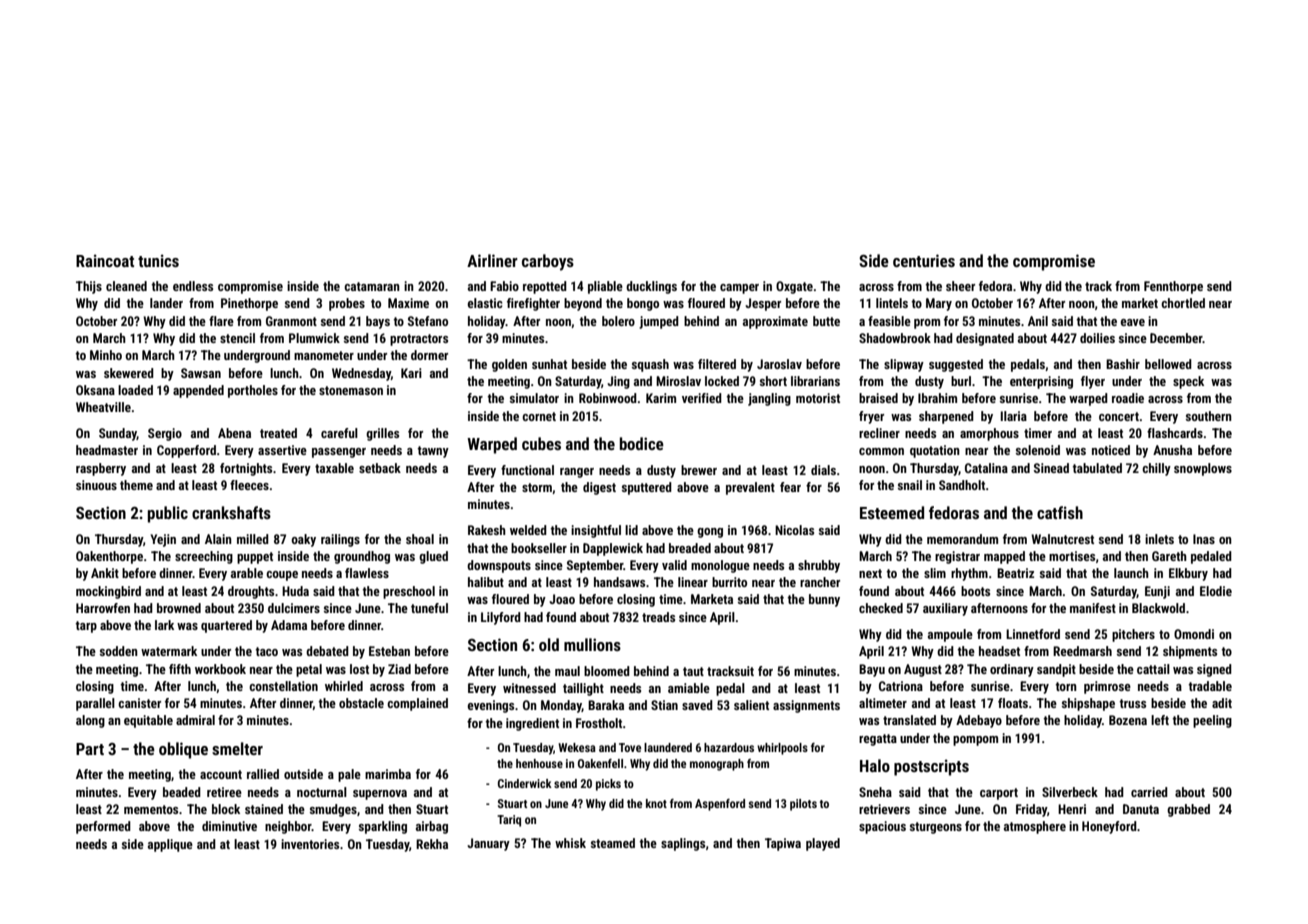 Image resolution: width=1308 pixels, height=924 pixels. Describe the element at coordinates (101, 469) in the screenshot. I see `raspberry` at that location.
